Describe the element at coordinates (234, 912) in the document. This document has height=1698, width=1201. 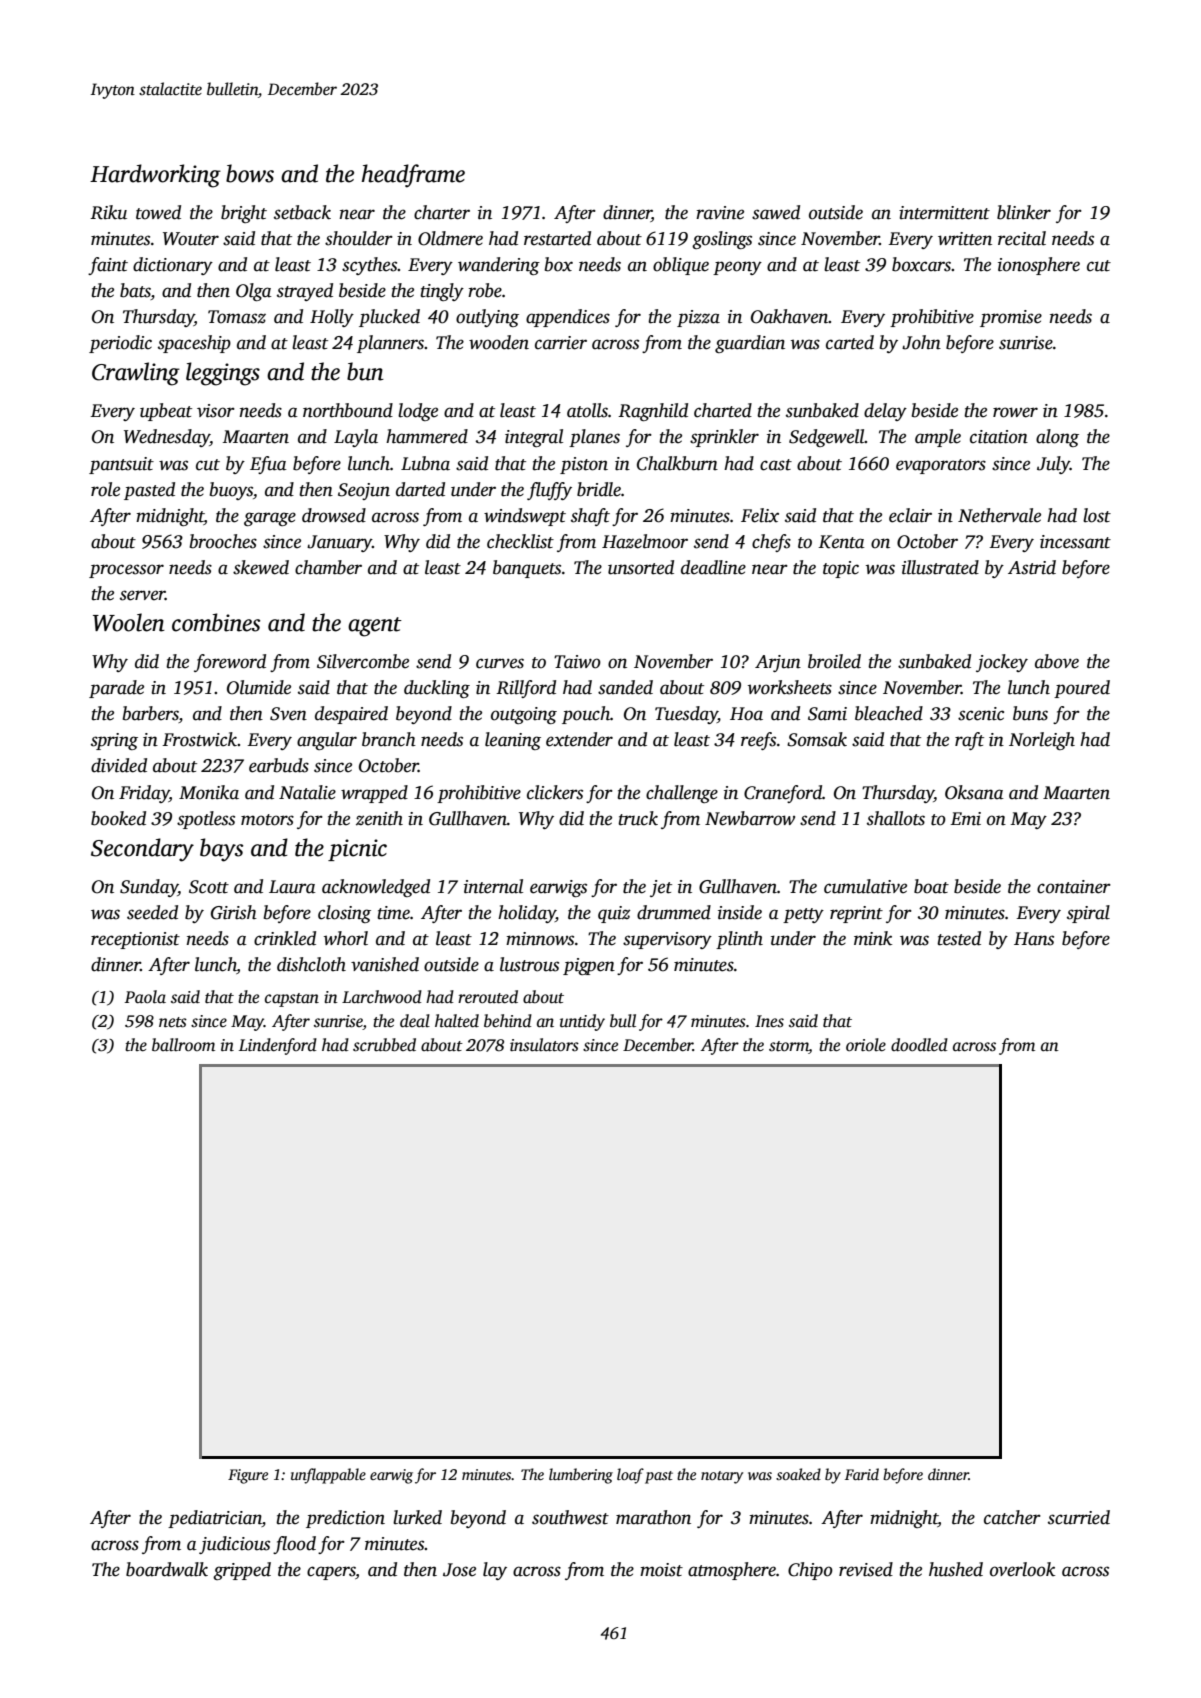
I see `Girish` at that location.
